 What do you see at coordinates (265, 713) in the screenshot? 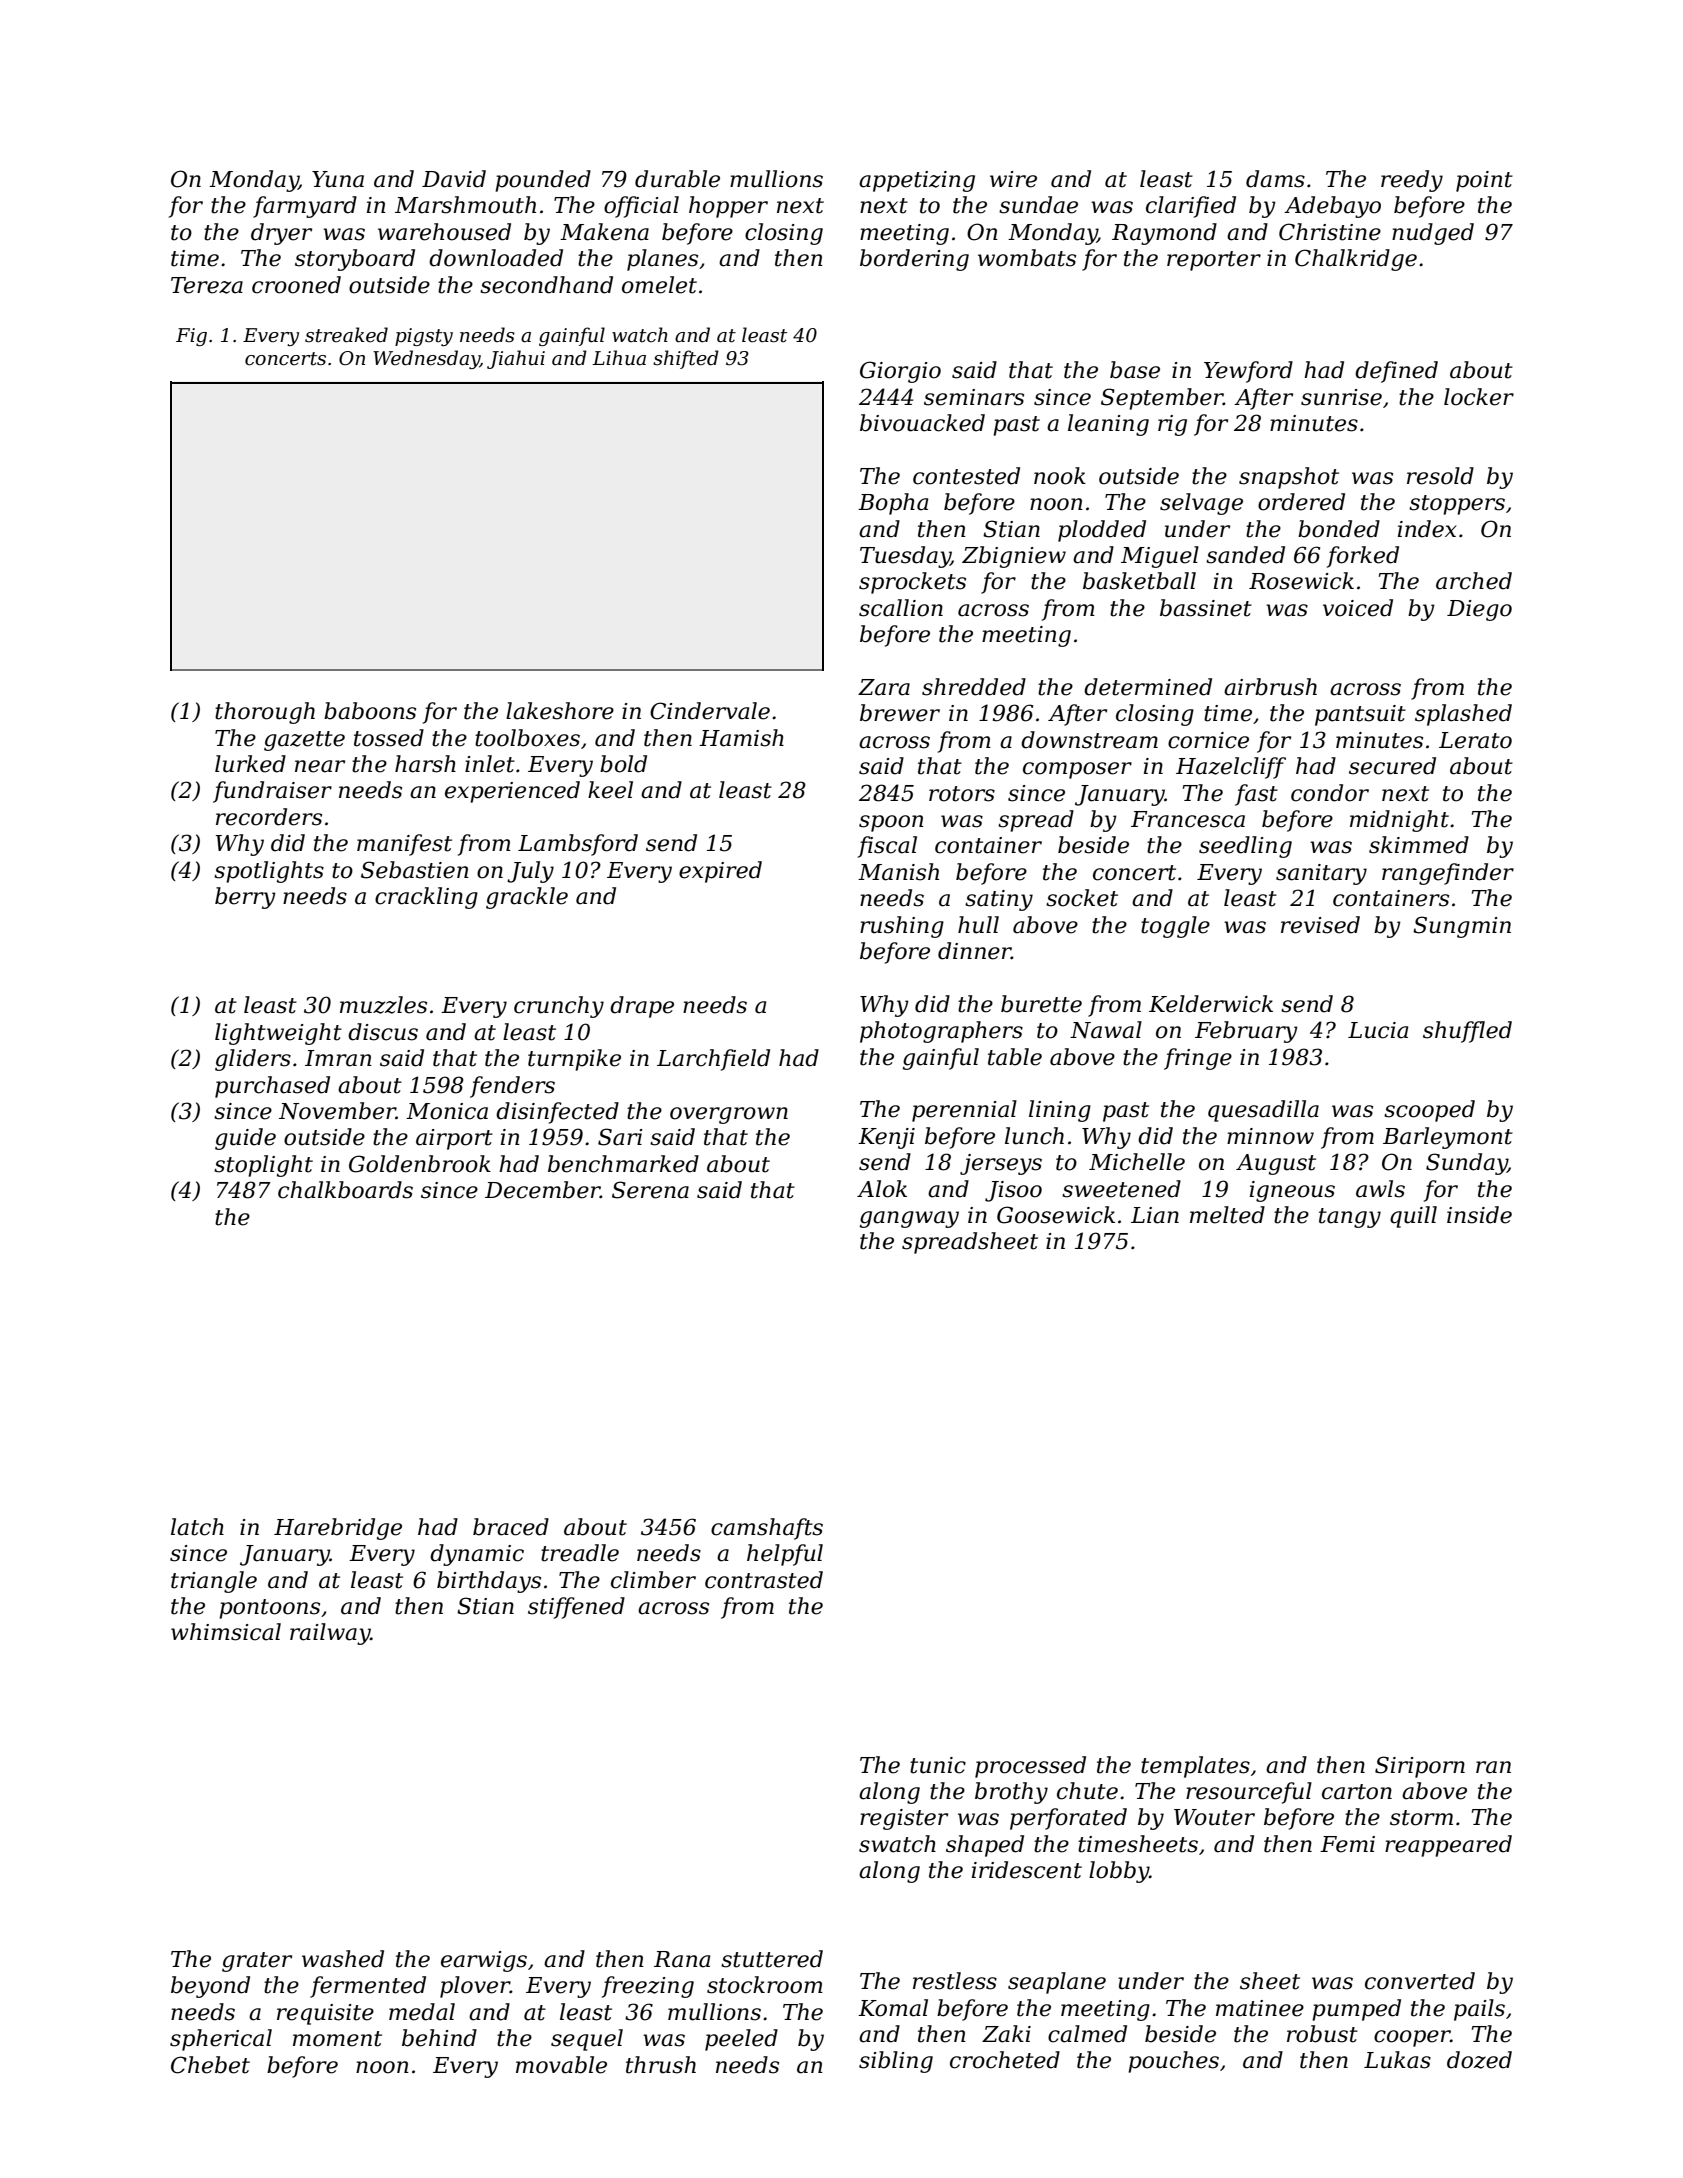
I see `thorough` at bounding box center [265, 713].
